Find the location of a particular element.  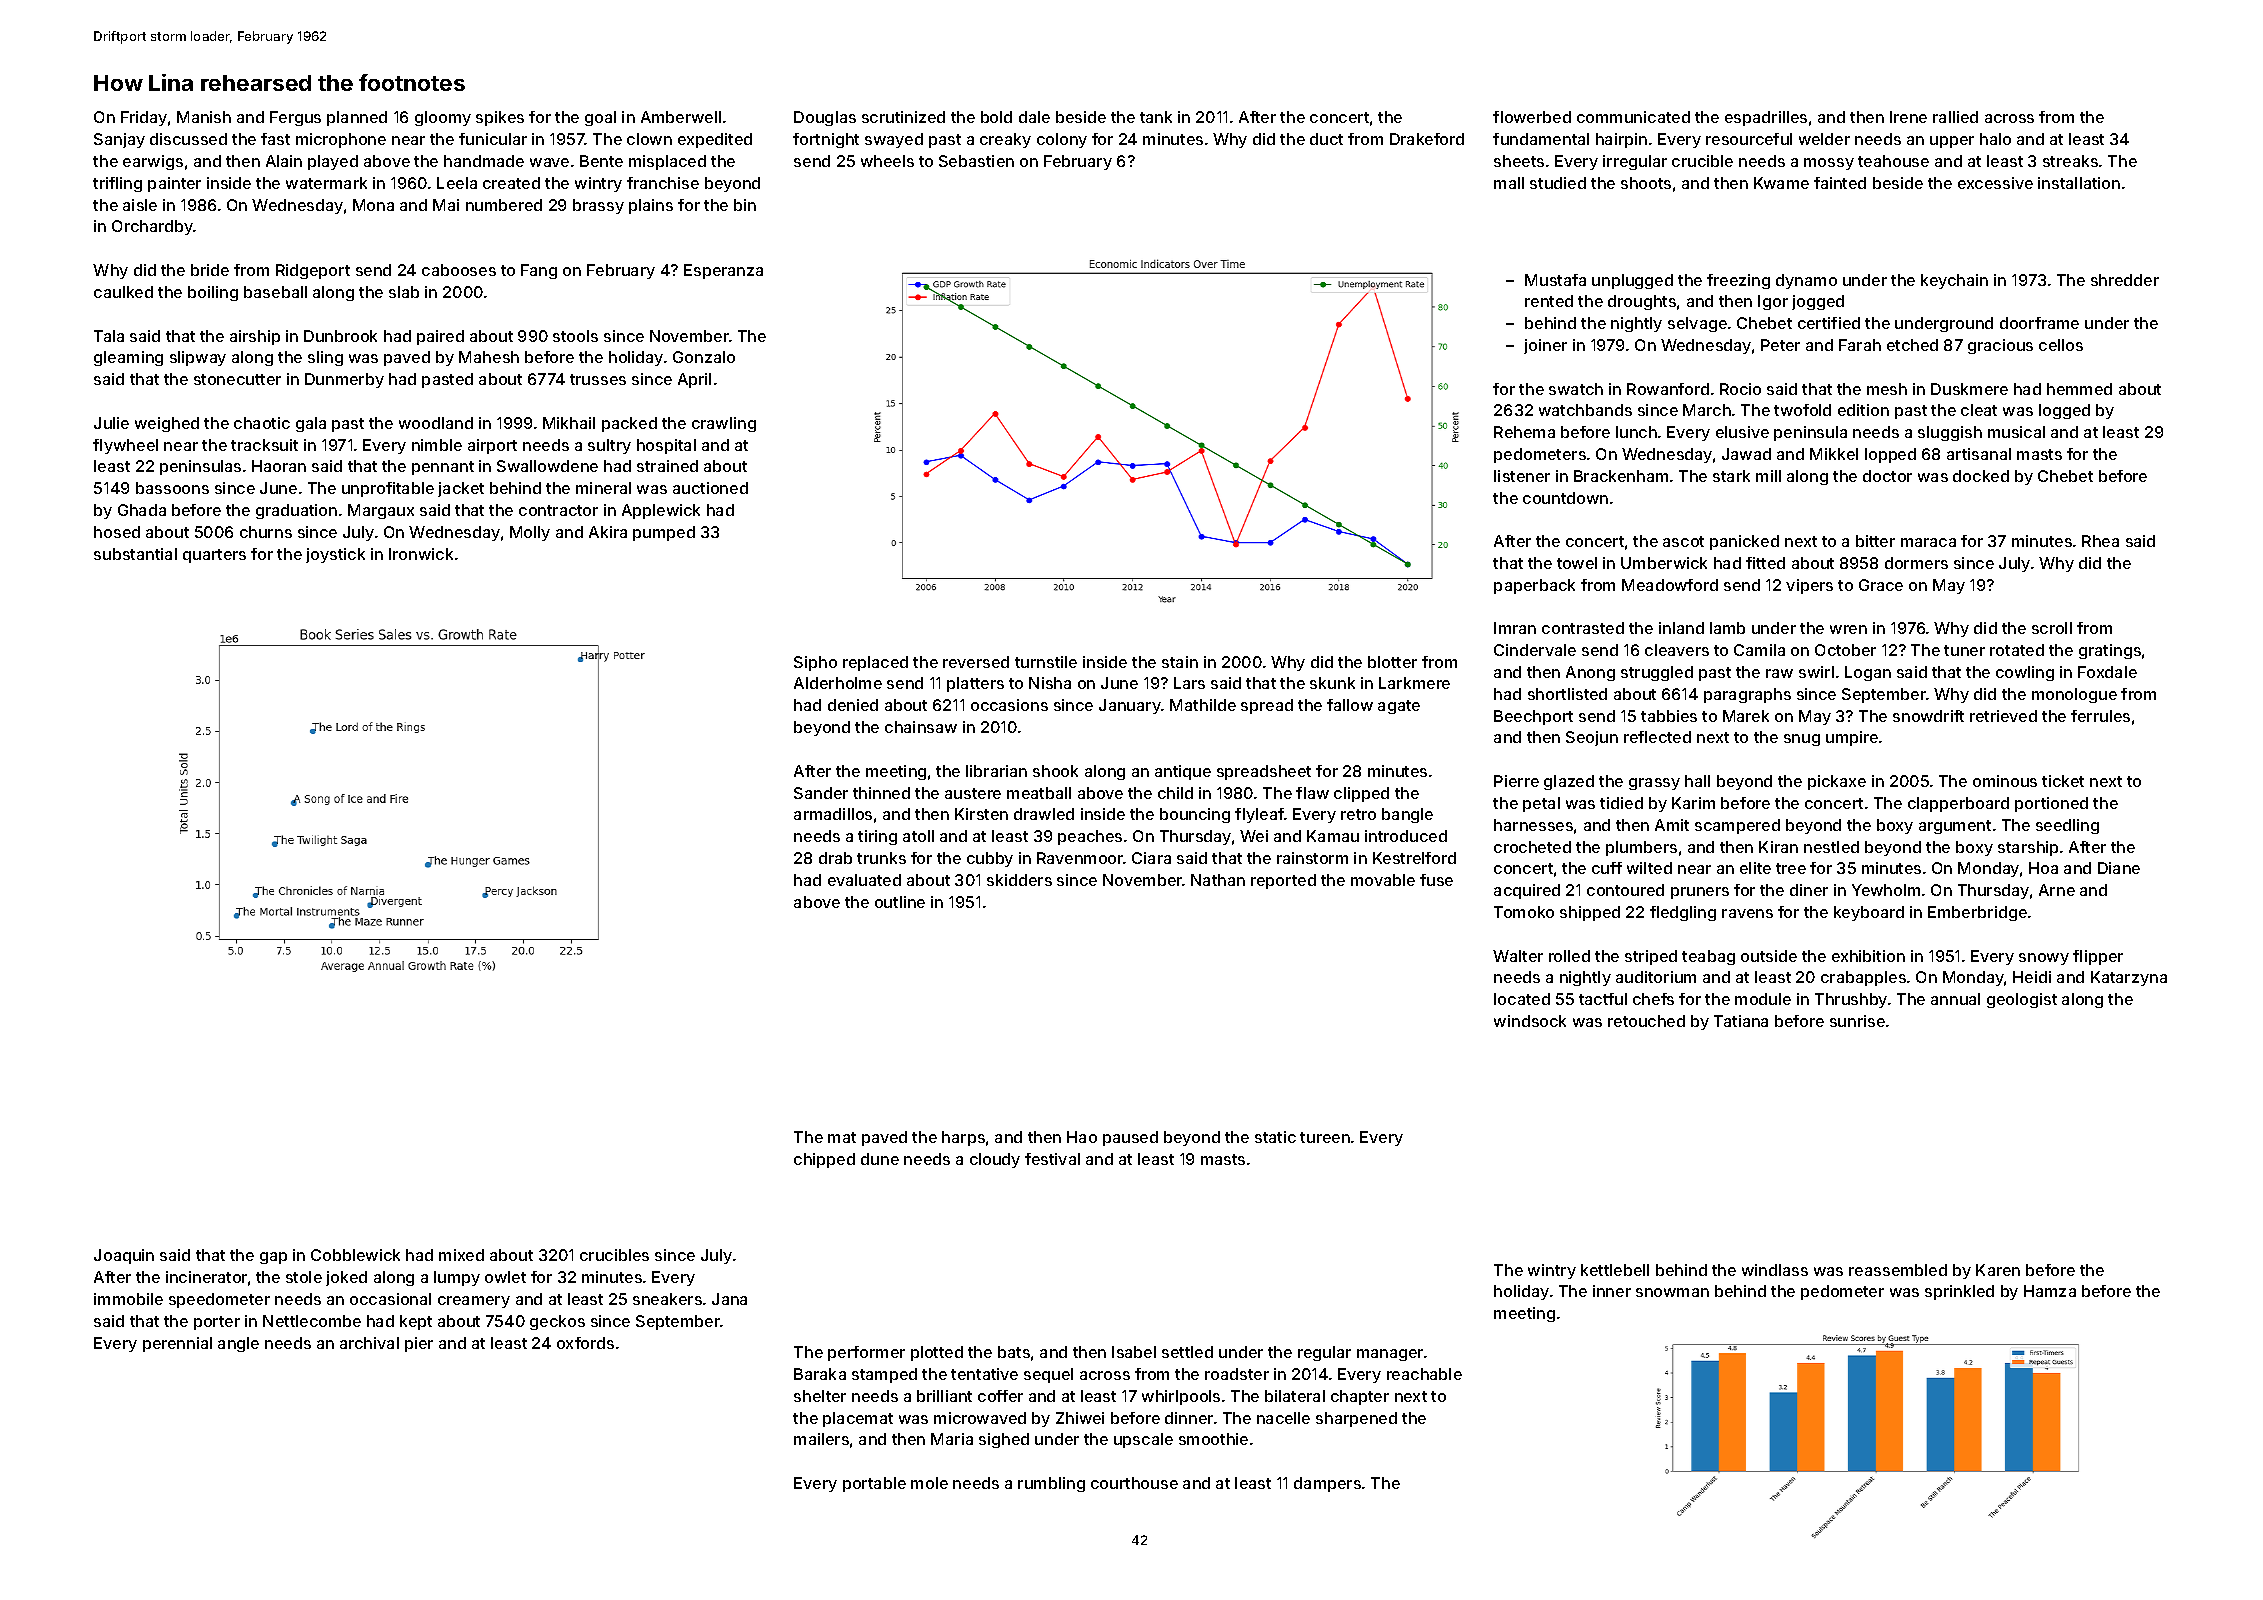

umpire is located at coordinates (1852, 738).
